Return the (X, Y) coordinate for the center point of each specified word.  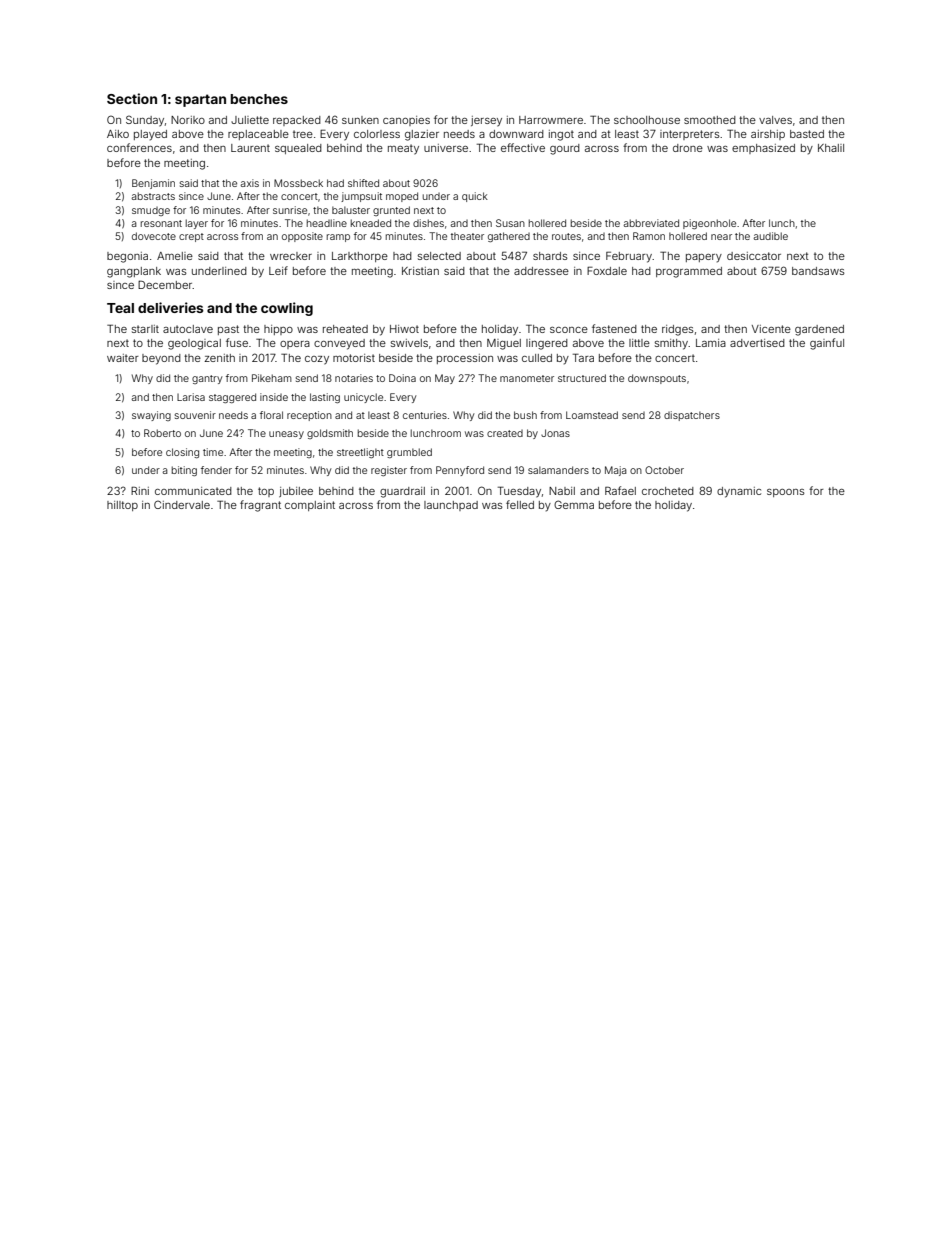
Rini (140, 491)
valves (775, 120)
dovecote (154, 236)
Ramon (649, 236)
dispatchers (692, 416)
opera (295, 345)
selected (439, 256)
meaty (403, 149)
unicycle (363, 398)
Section (132, 98)
